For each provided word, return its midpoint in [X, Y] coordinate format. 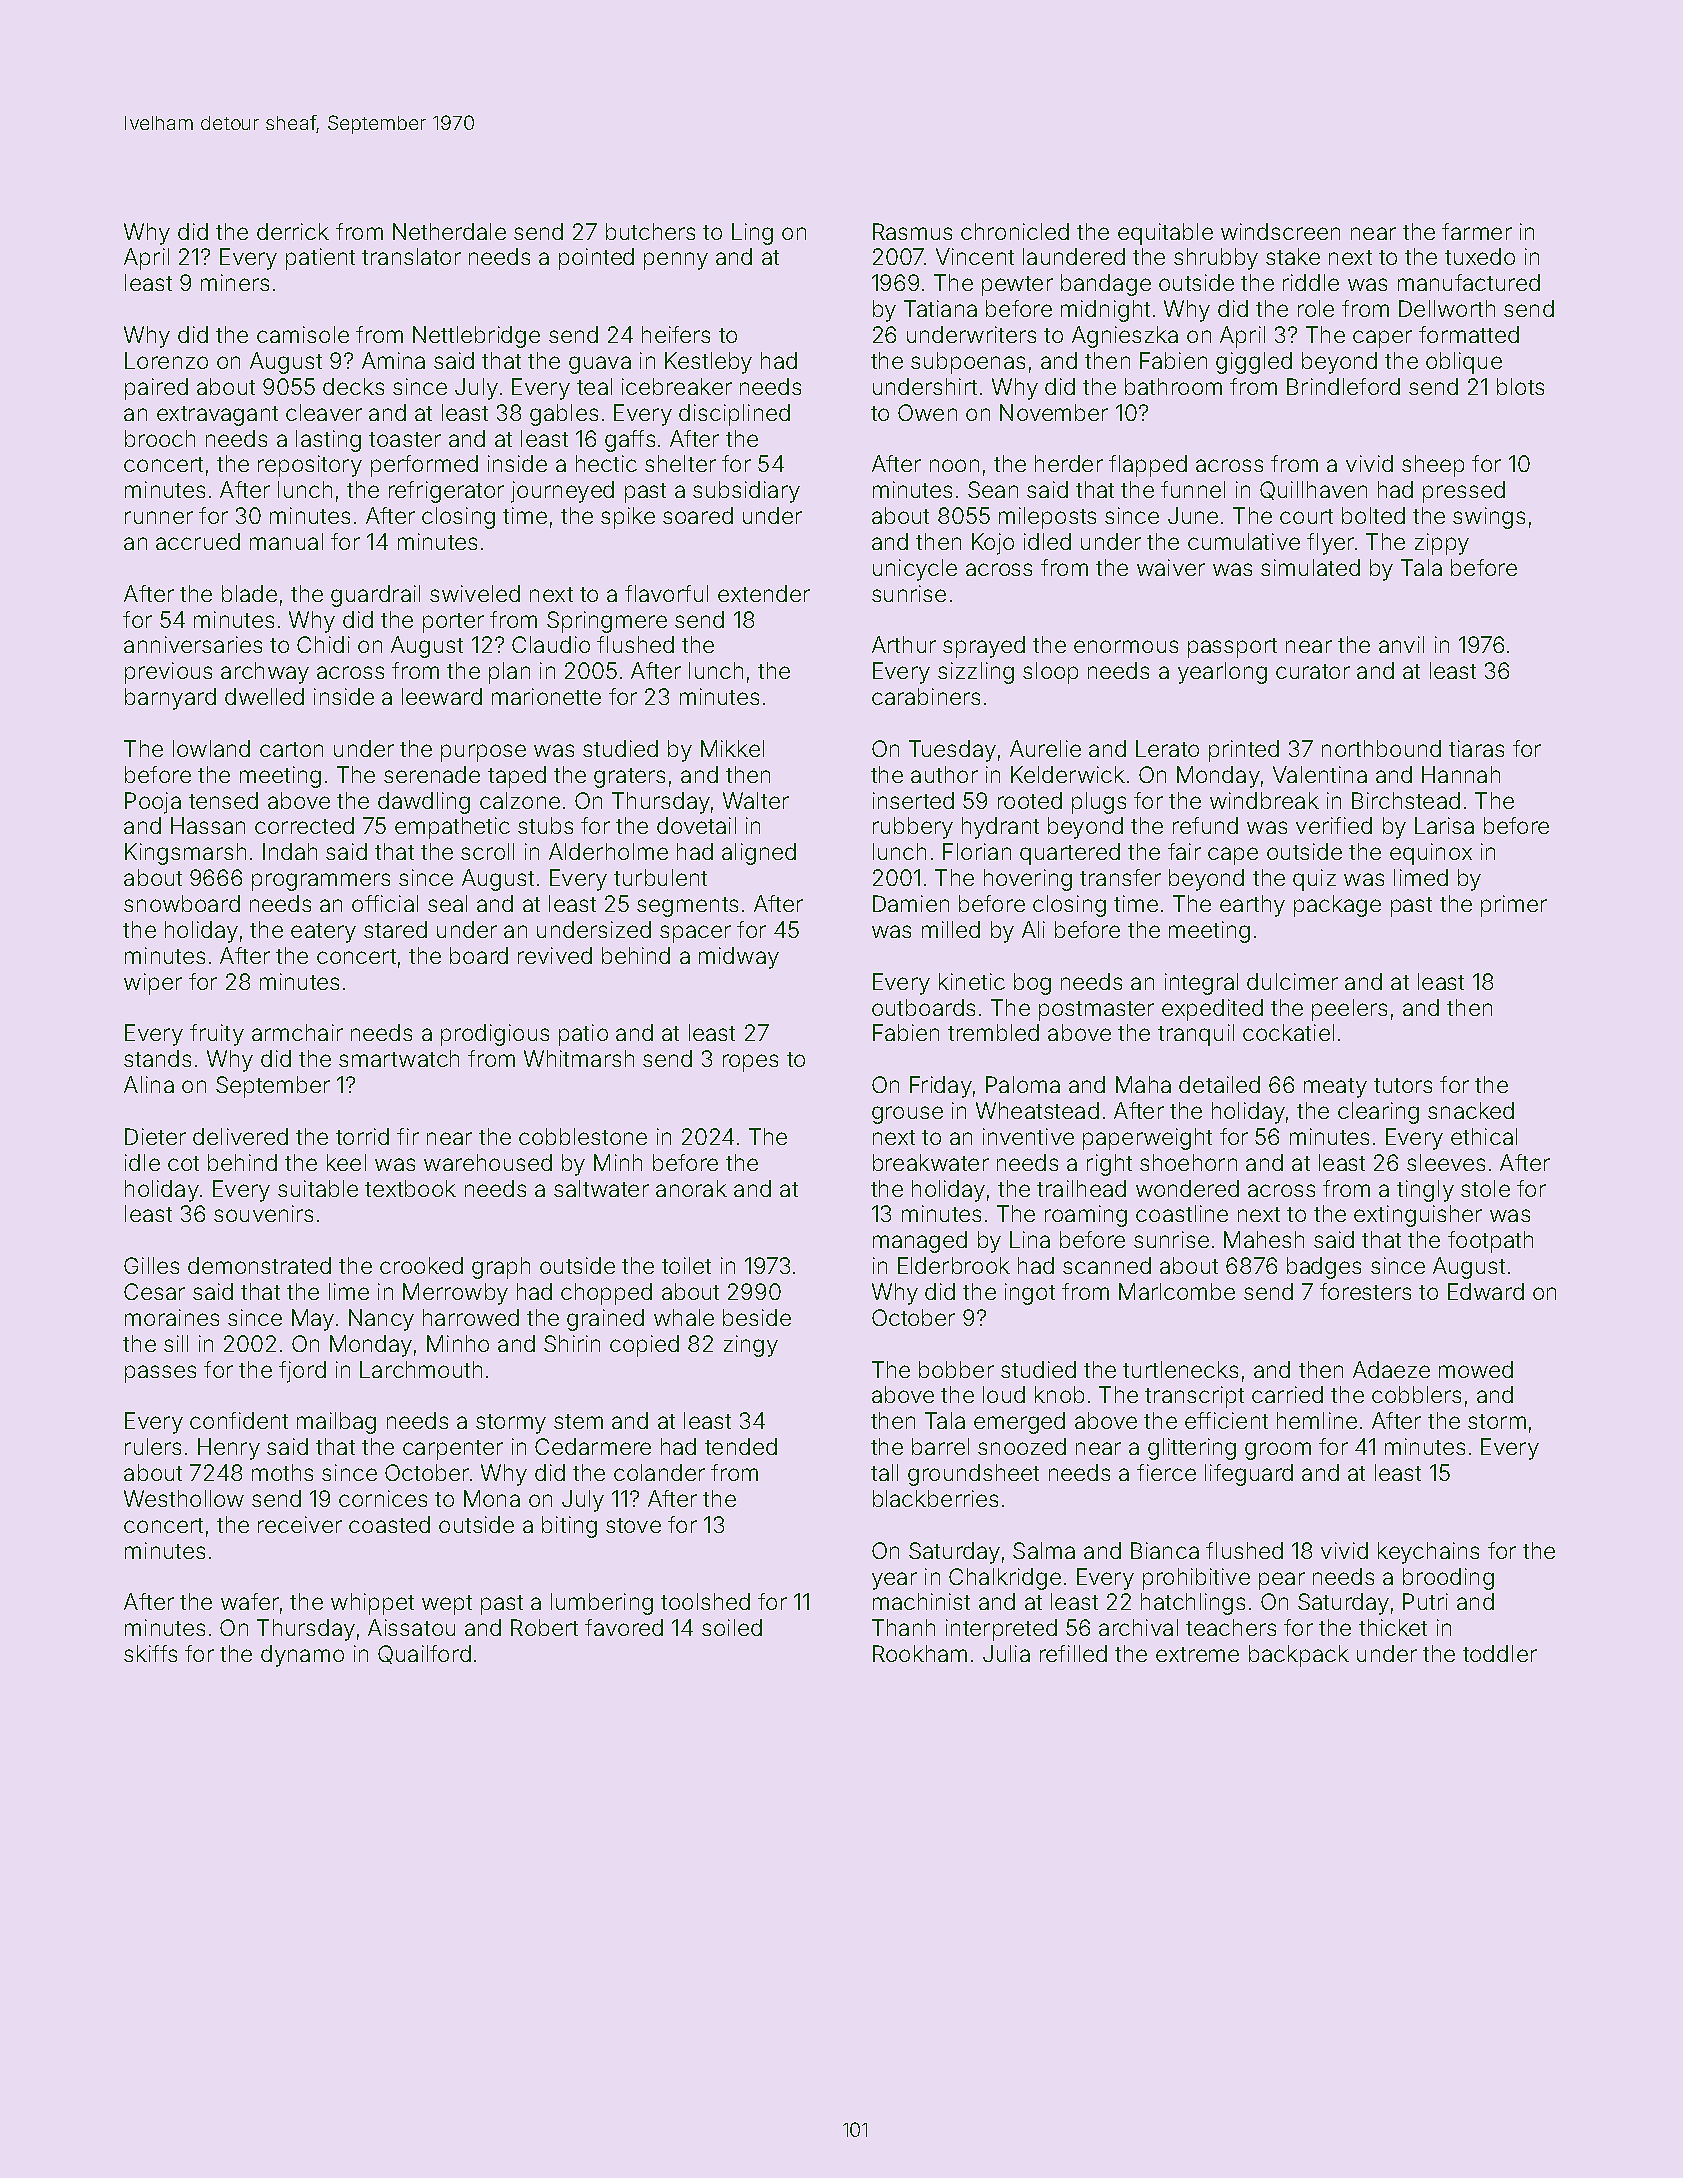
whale [684, 1317]
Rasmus [912, 231]
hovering [1028, 880]
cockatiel [1288, 1032]
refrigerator [446, 492]
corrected [304, 825]
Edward [1486, 1291]
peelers [1349, 1010]
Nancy [381, 1320]
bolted [1373, 515]
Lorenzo [166, 360]
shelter [680, 463]
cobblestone [583, 1136]
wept [447, 1605]
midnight [1105, 311]
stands [157, 1058]
